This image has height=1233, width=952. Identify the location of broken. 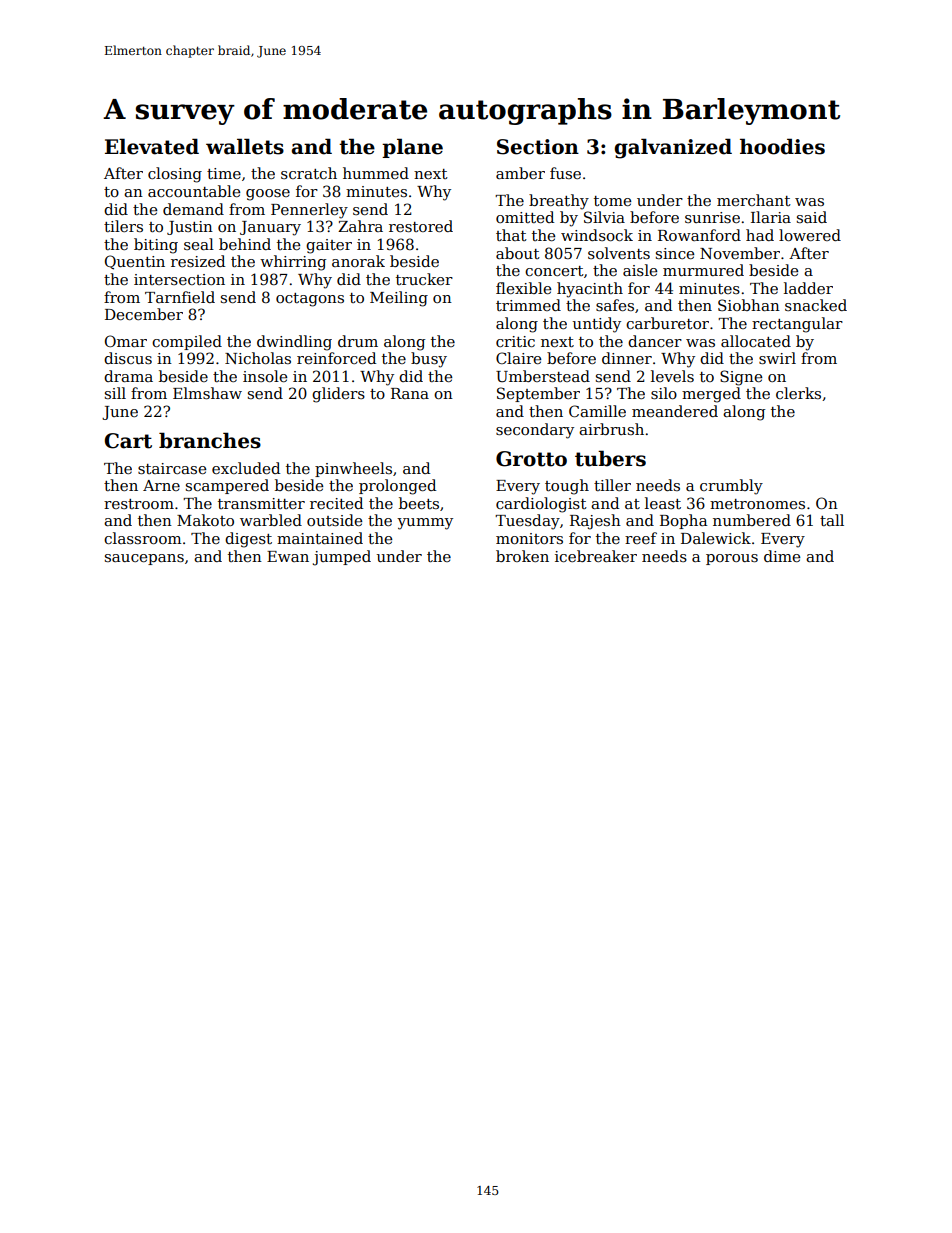
(522, 556).
